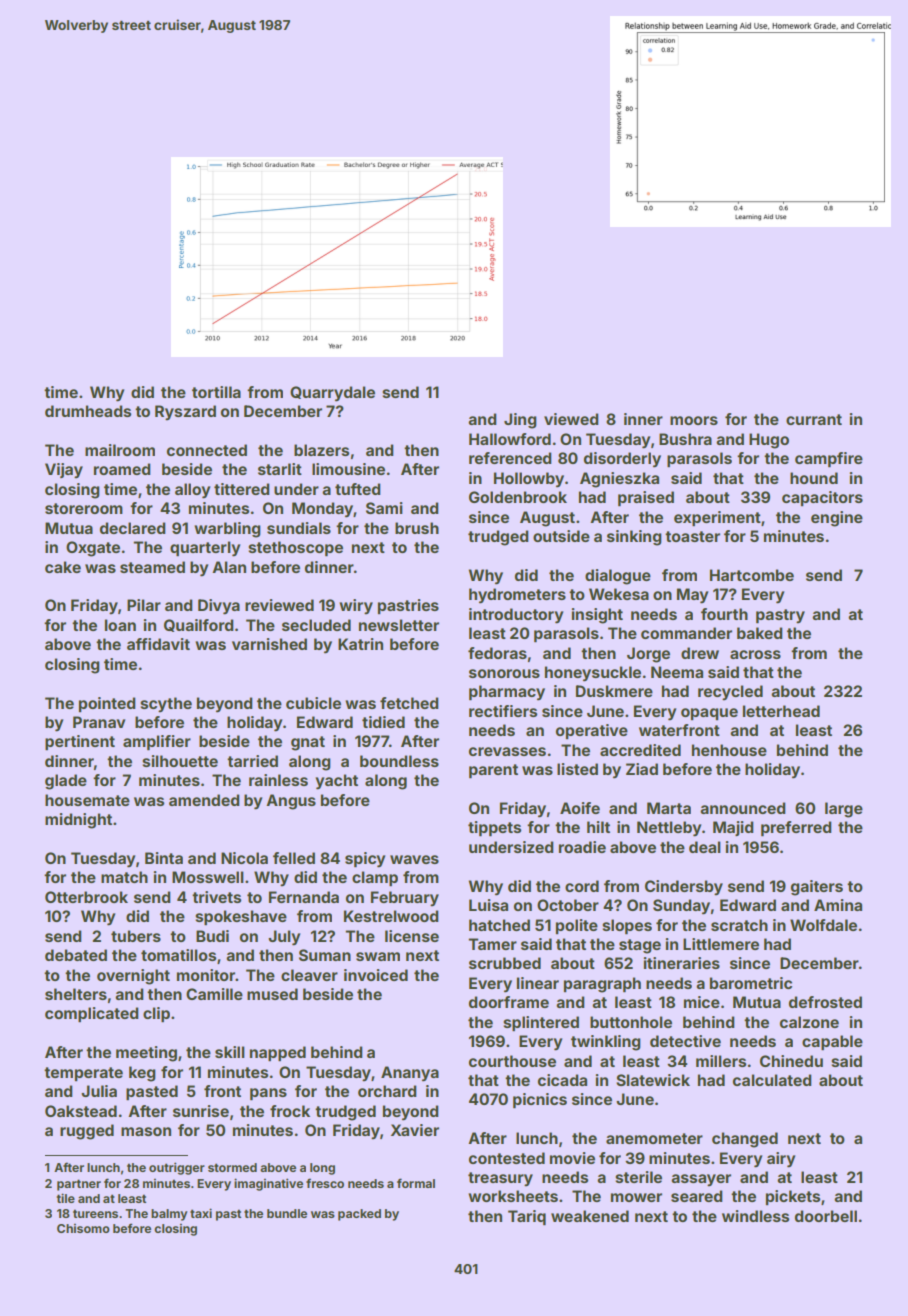 This image has height=1316, width=908. I want to click on weakened, so click(590, 1216).
